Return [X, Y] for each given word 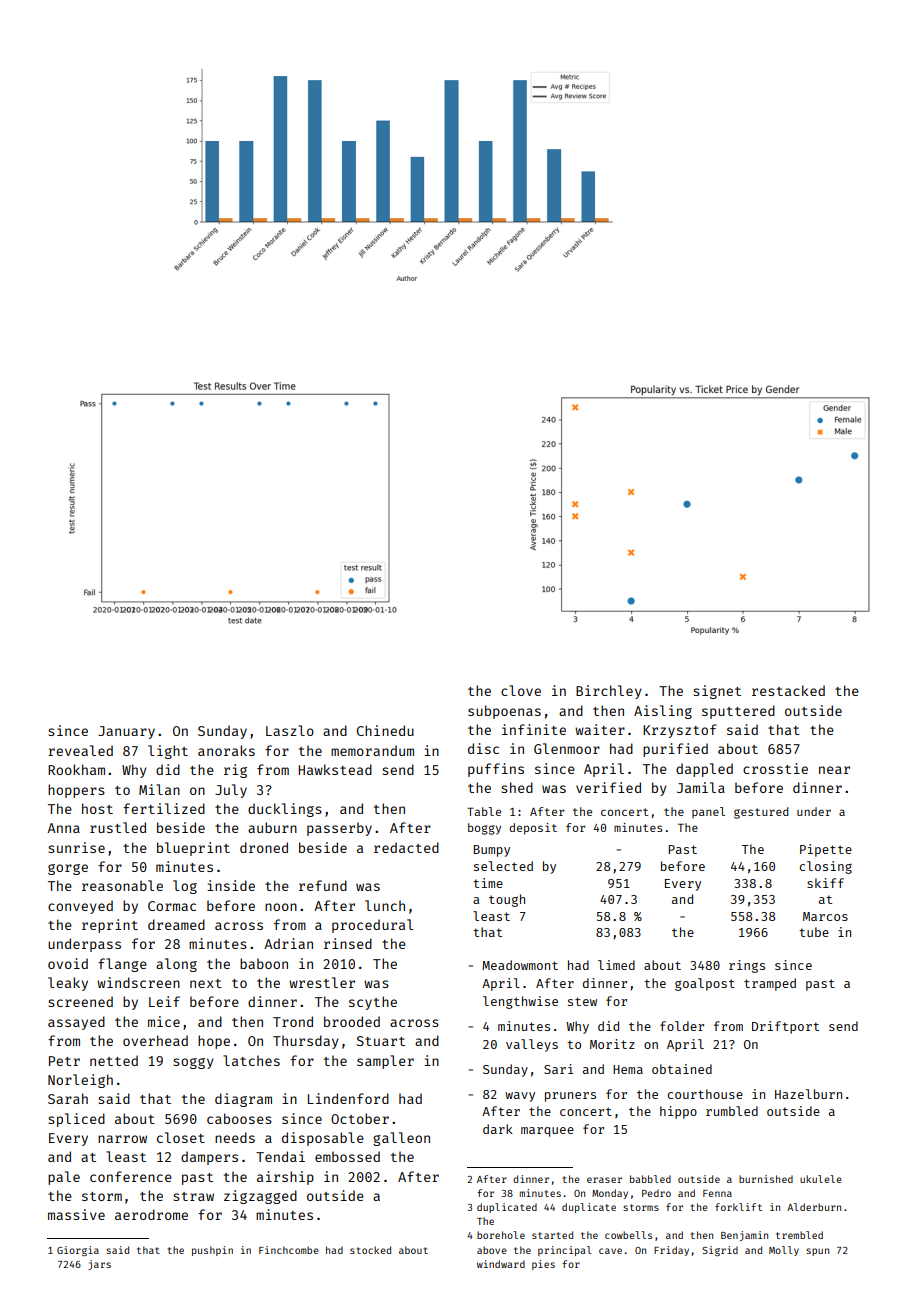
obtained [682, 1069]
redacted [406, 847]
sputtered [738, 712]
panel [708, 812]
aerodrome [151, 1214]
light [168, 752]
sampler [385, 1062]
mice [164, 1021]
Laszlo [290, 730]
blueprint [193, 849]
